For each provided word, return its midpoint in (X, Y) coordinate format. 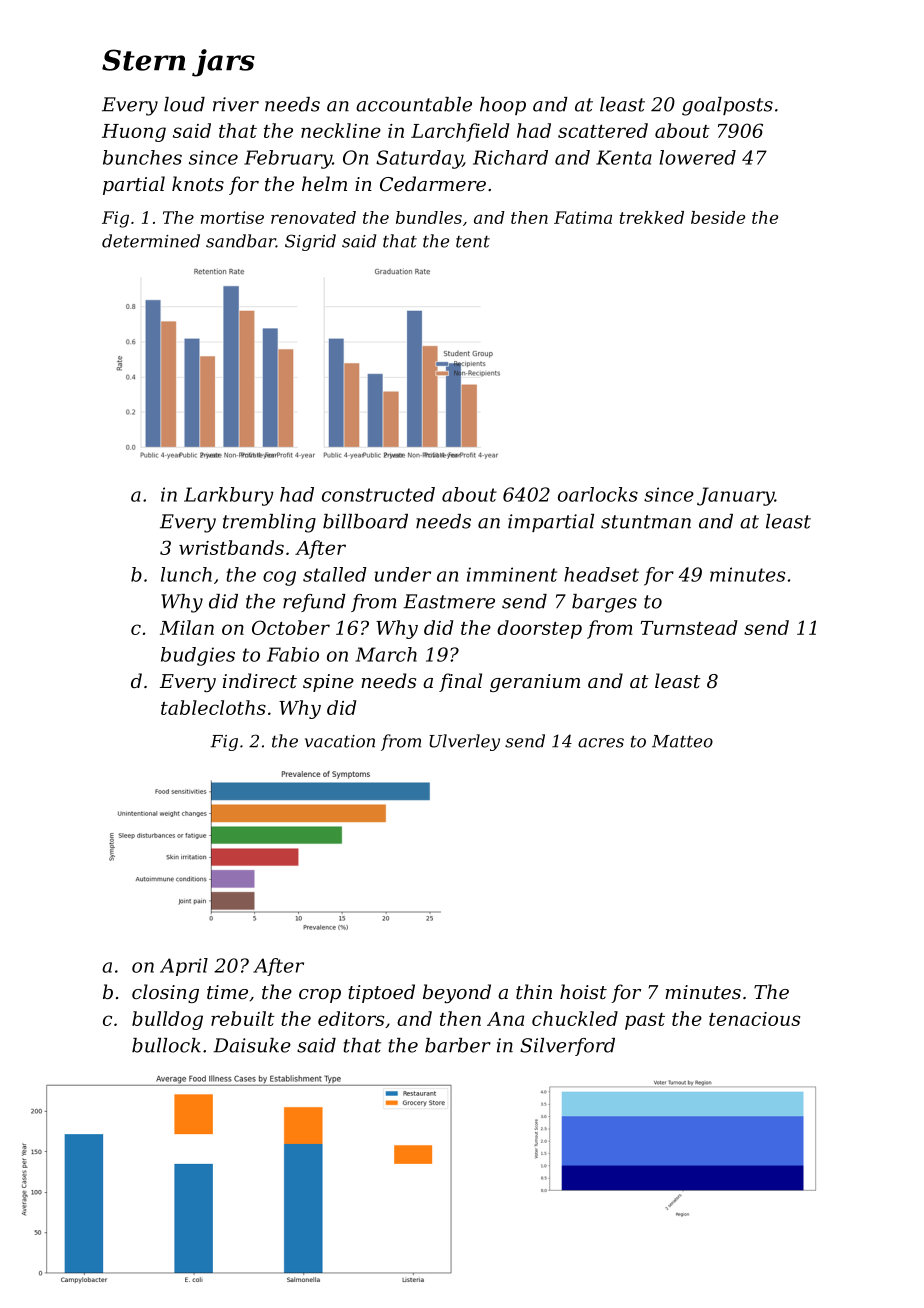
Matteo (682, 741)
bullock (166, 1045)
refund (314, 603)
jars (223, 63)
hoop (503, 106)
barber (458, 1045)
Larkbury (229, 496)
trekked (652, 217)
